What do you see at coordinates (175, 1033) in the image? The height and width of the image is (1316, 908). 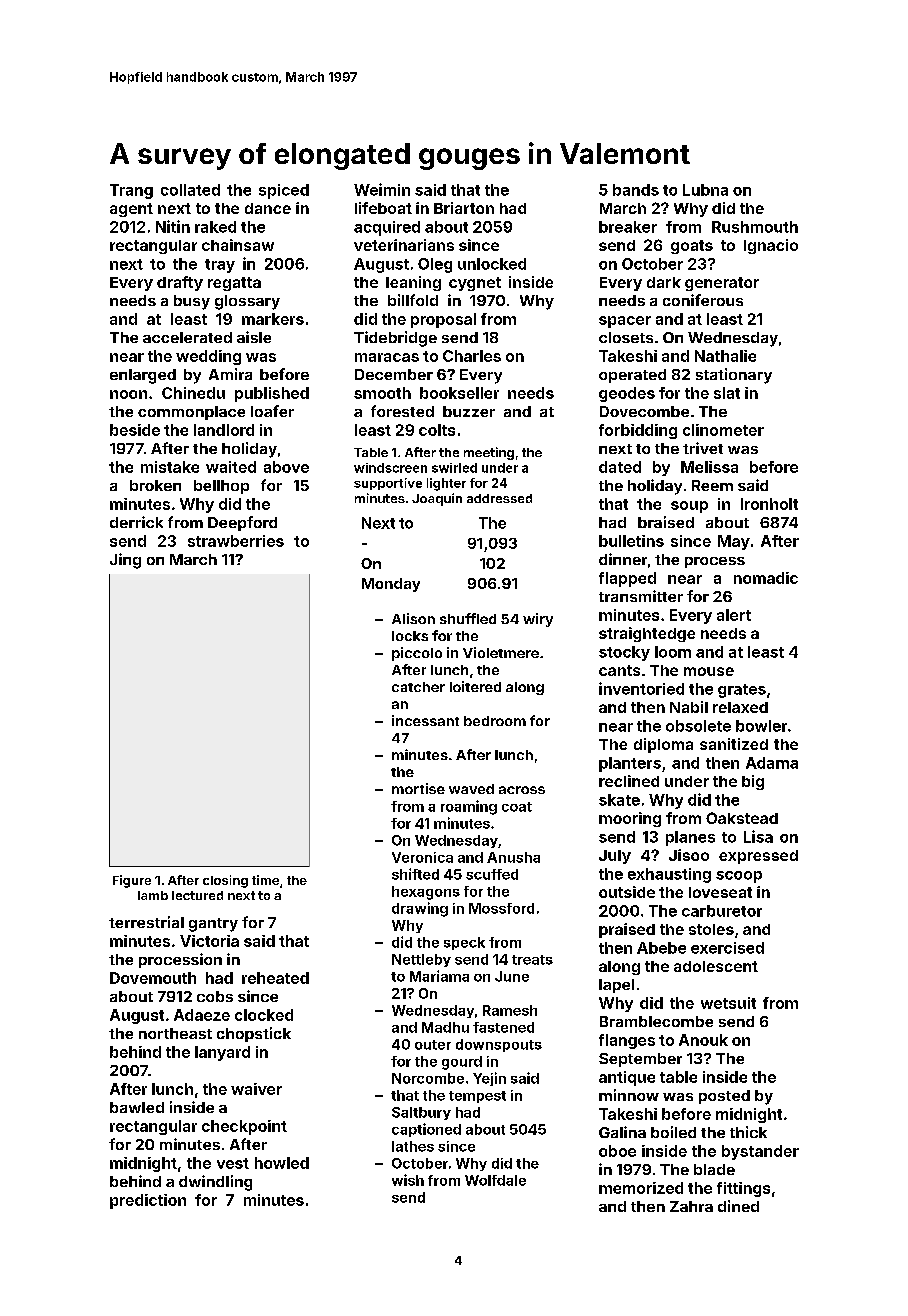 I see `northeast` at bounding box center [175, 1033].
